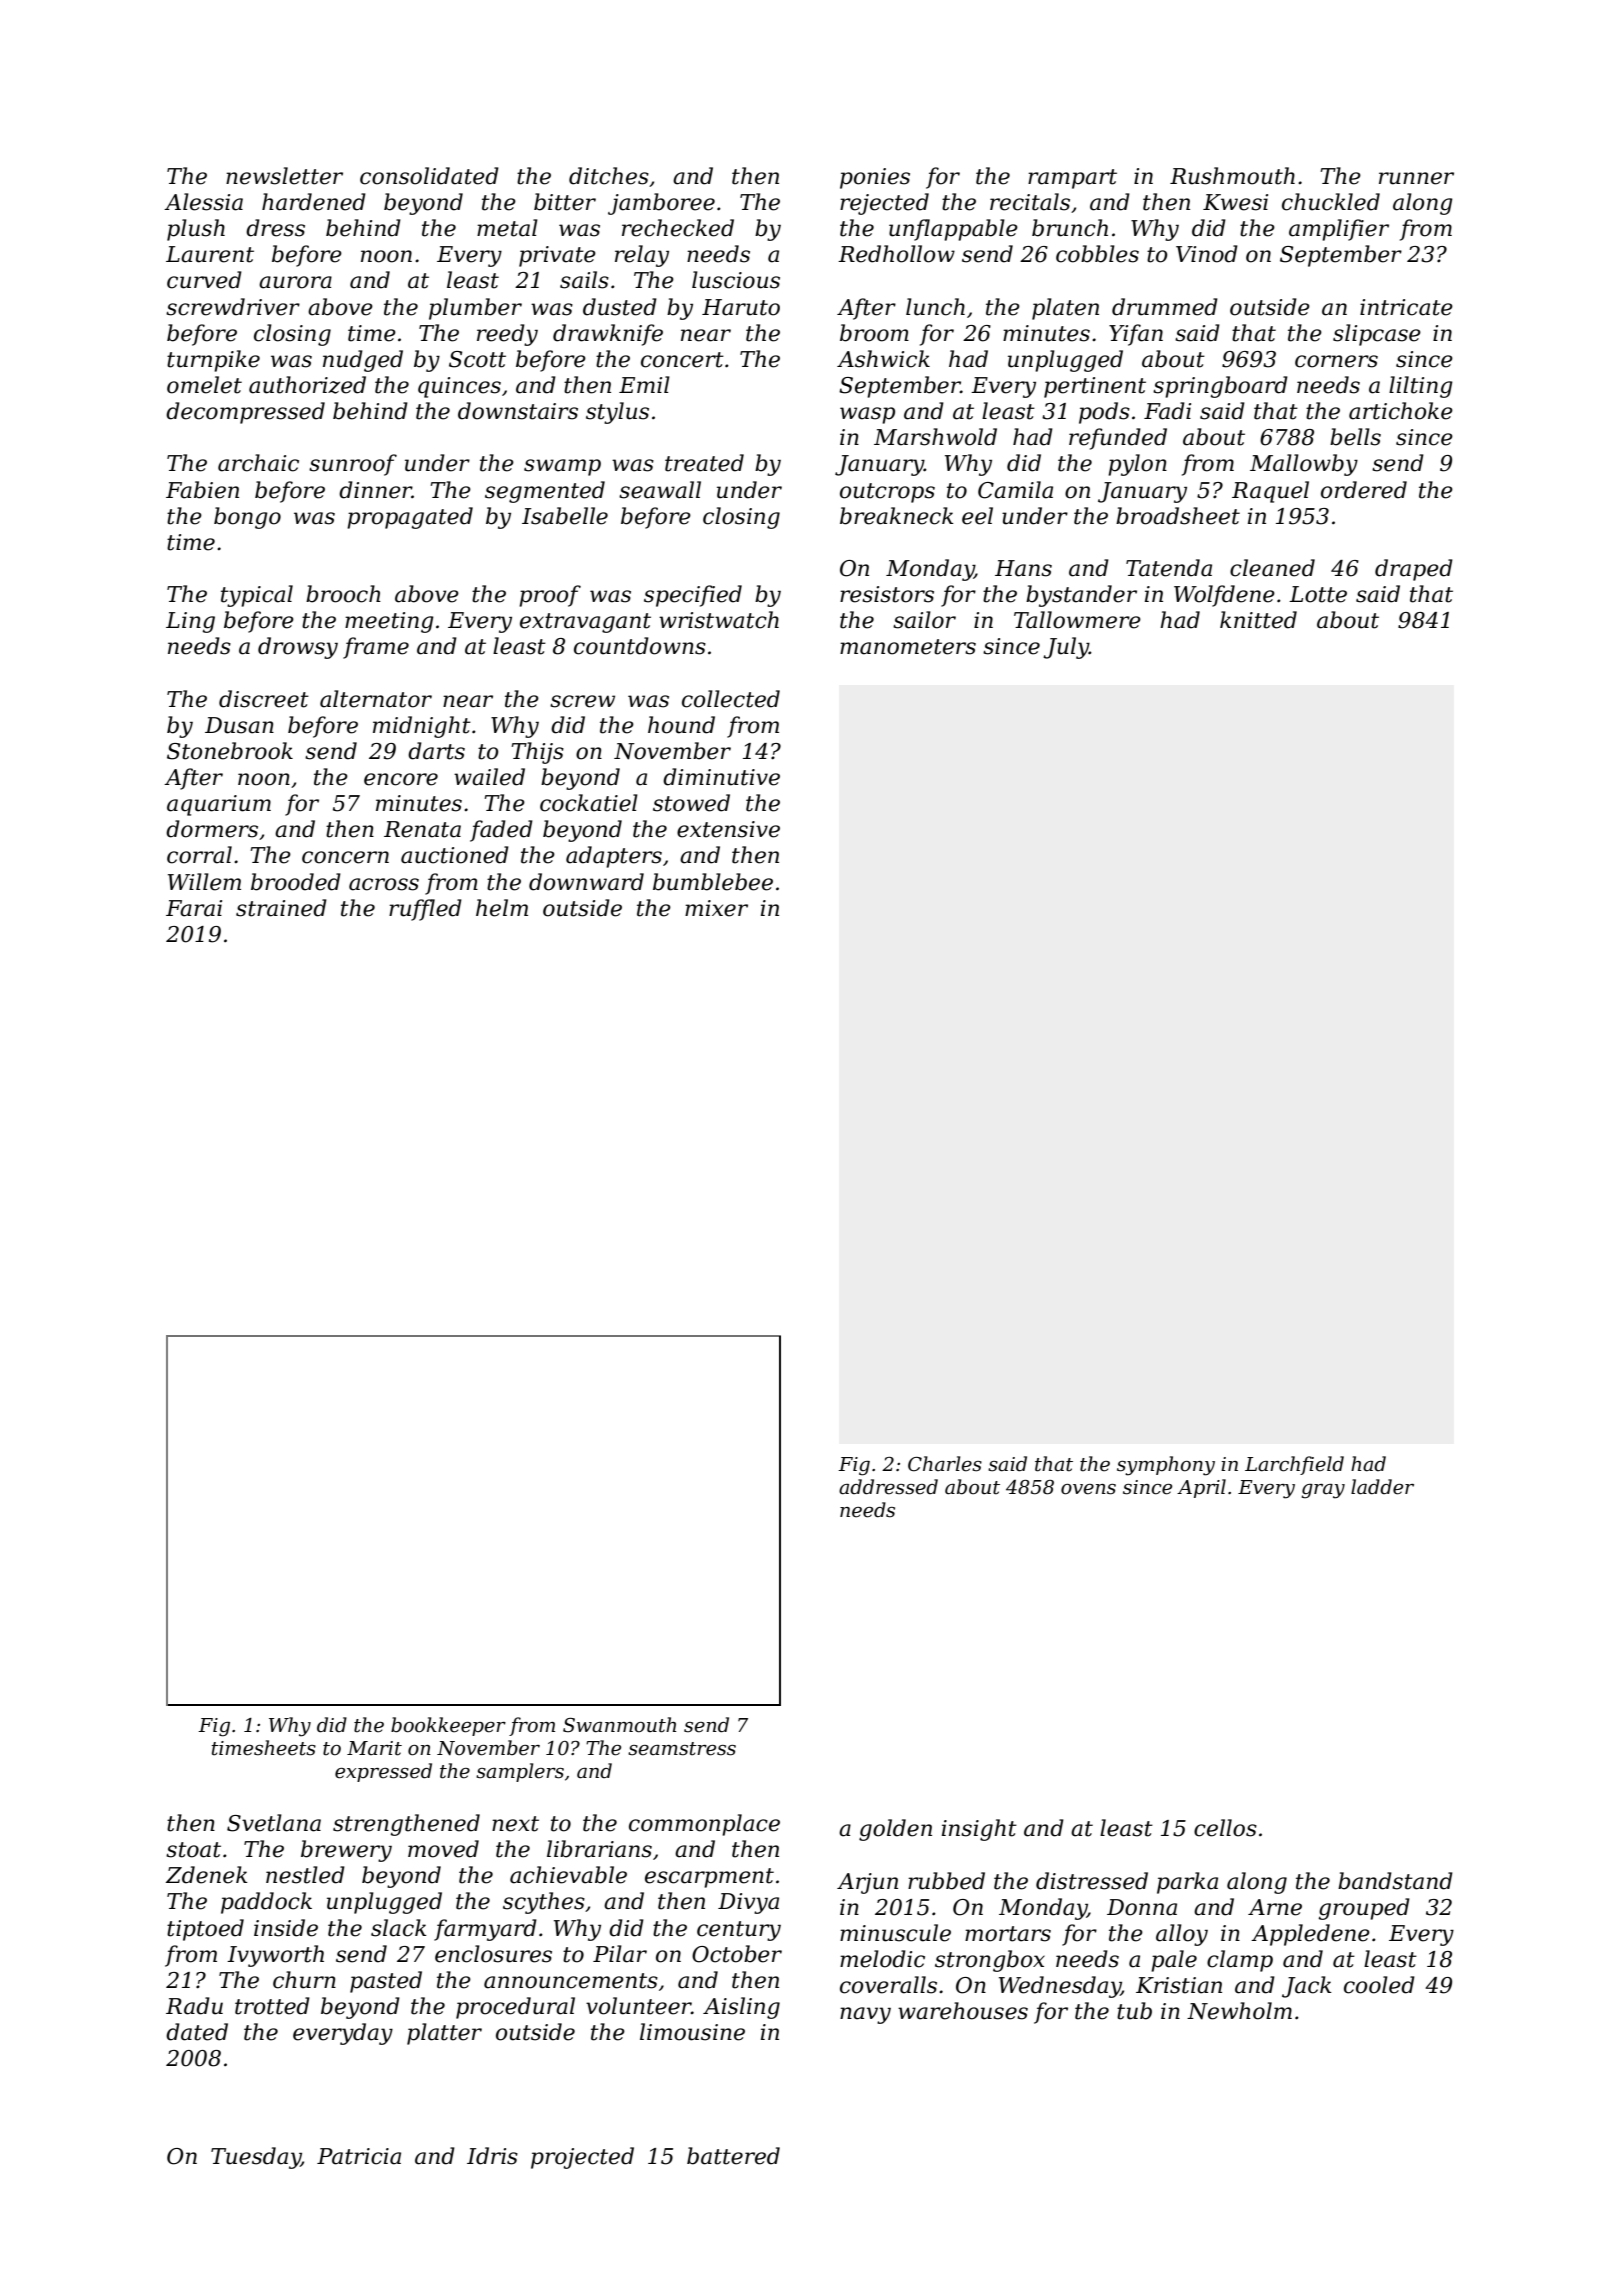  Describe the element at coordinates (1382, 1487) in the screenshot. I see `ladder` at that location.
